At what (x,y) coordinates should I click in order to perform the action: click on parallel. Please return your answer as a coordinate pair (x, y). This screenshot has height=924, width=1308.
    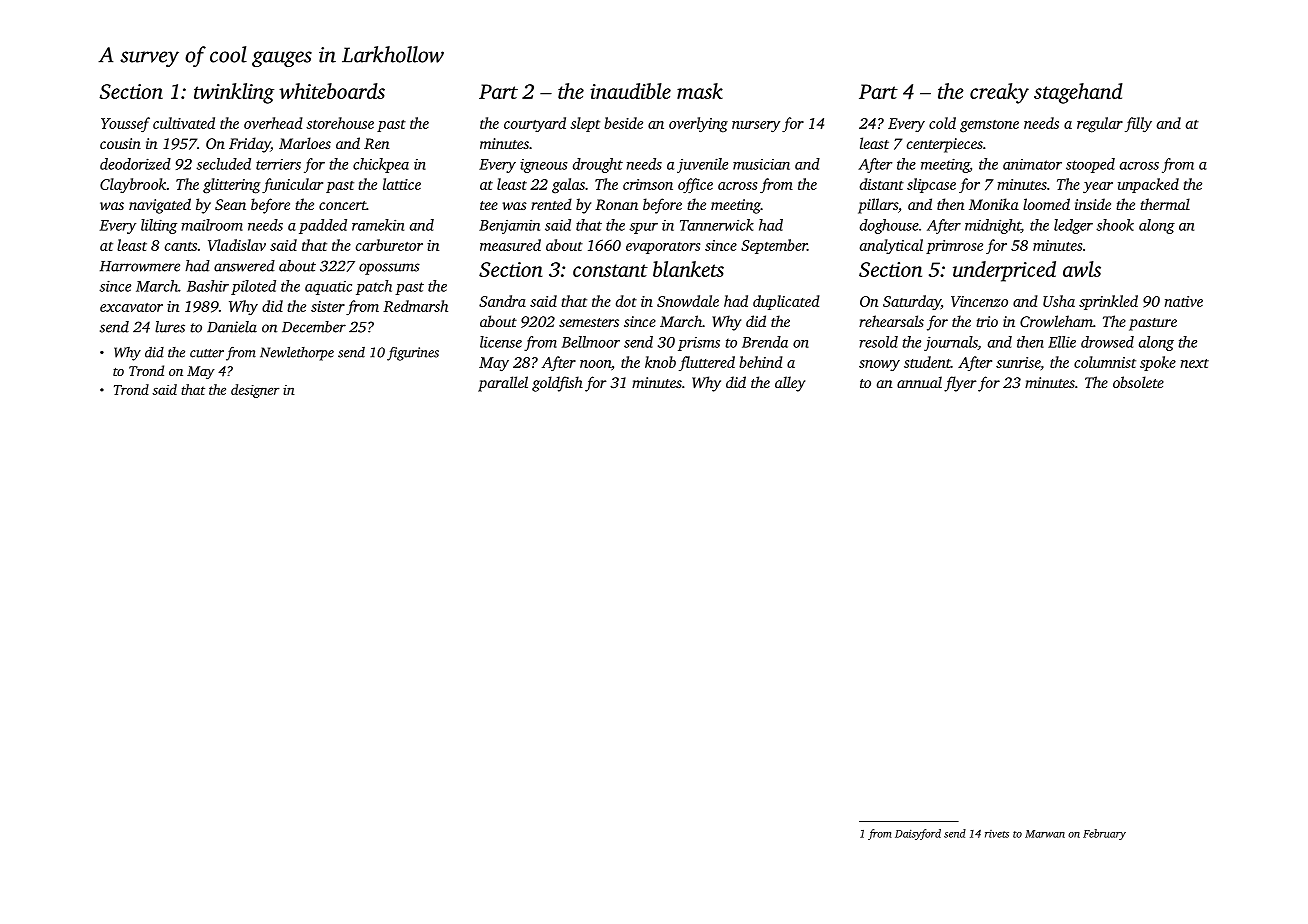
    Looking at the image, I should click on (503, 384).
